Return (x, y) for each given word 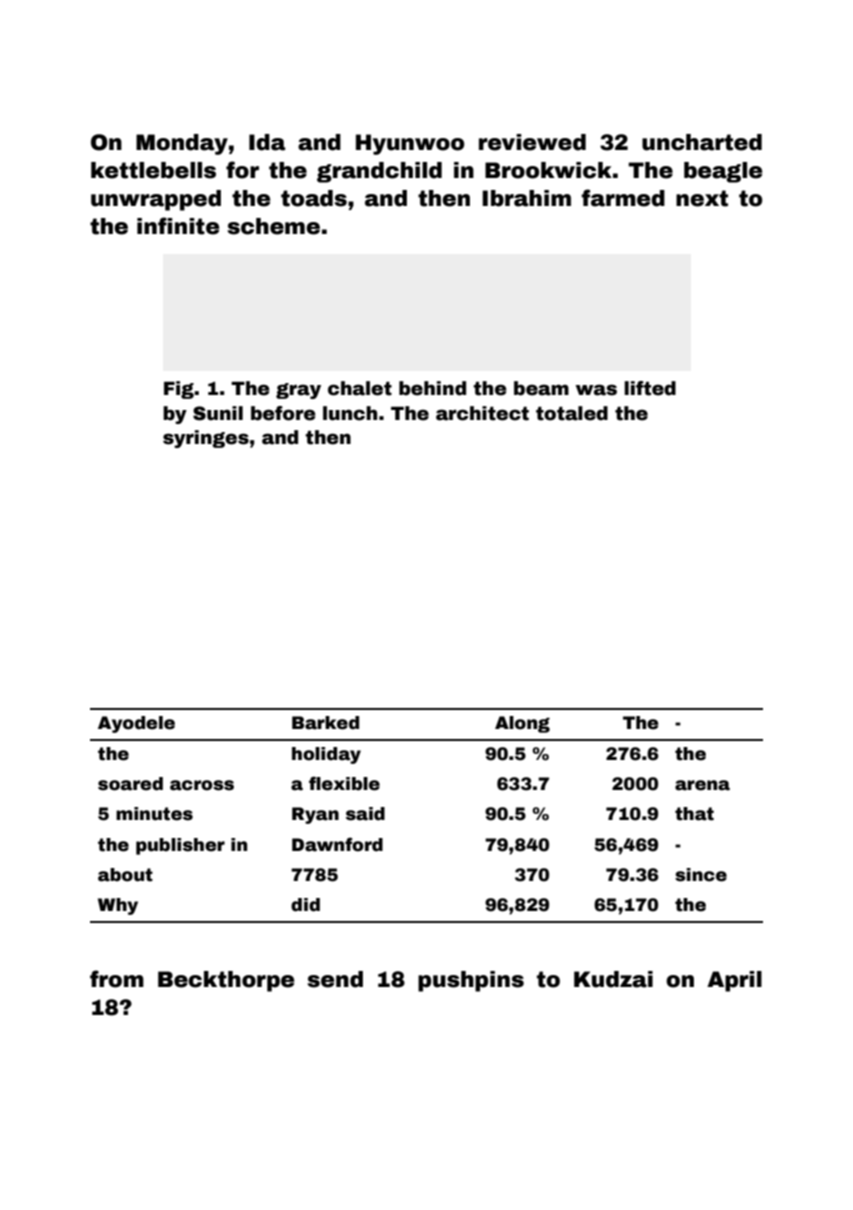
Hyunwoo (410, 144)
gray (298, 391)
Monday (182, 144)
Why (118, 906)
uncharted (702, 142)
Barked (325, 723)
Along (522, 724)
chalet (360, 388)
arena (702, 785)
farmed (623, 198)
